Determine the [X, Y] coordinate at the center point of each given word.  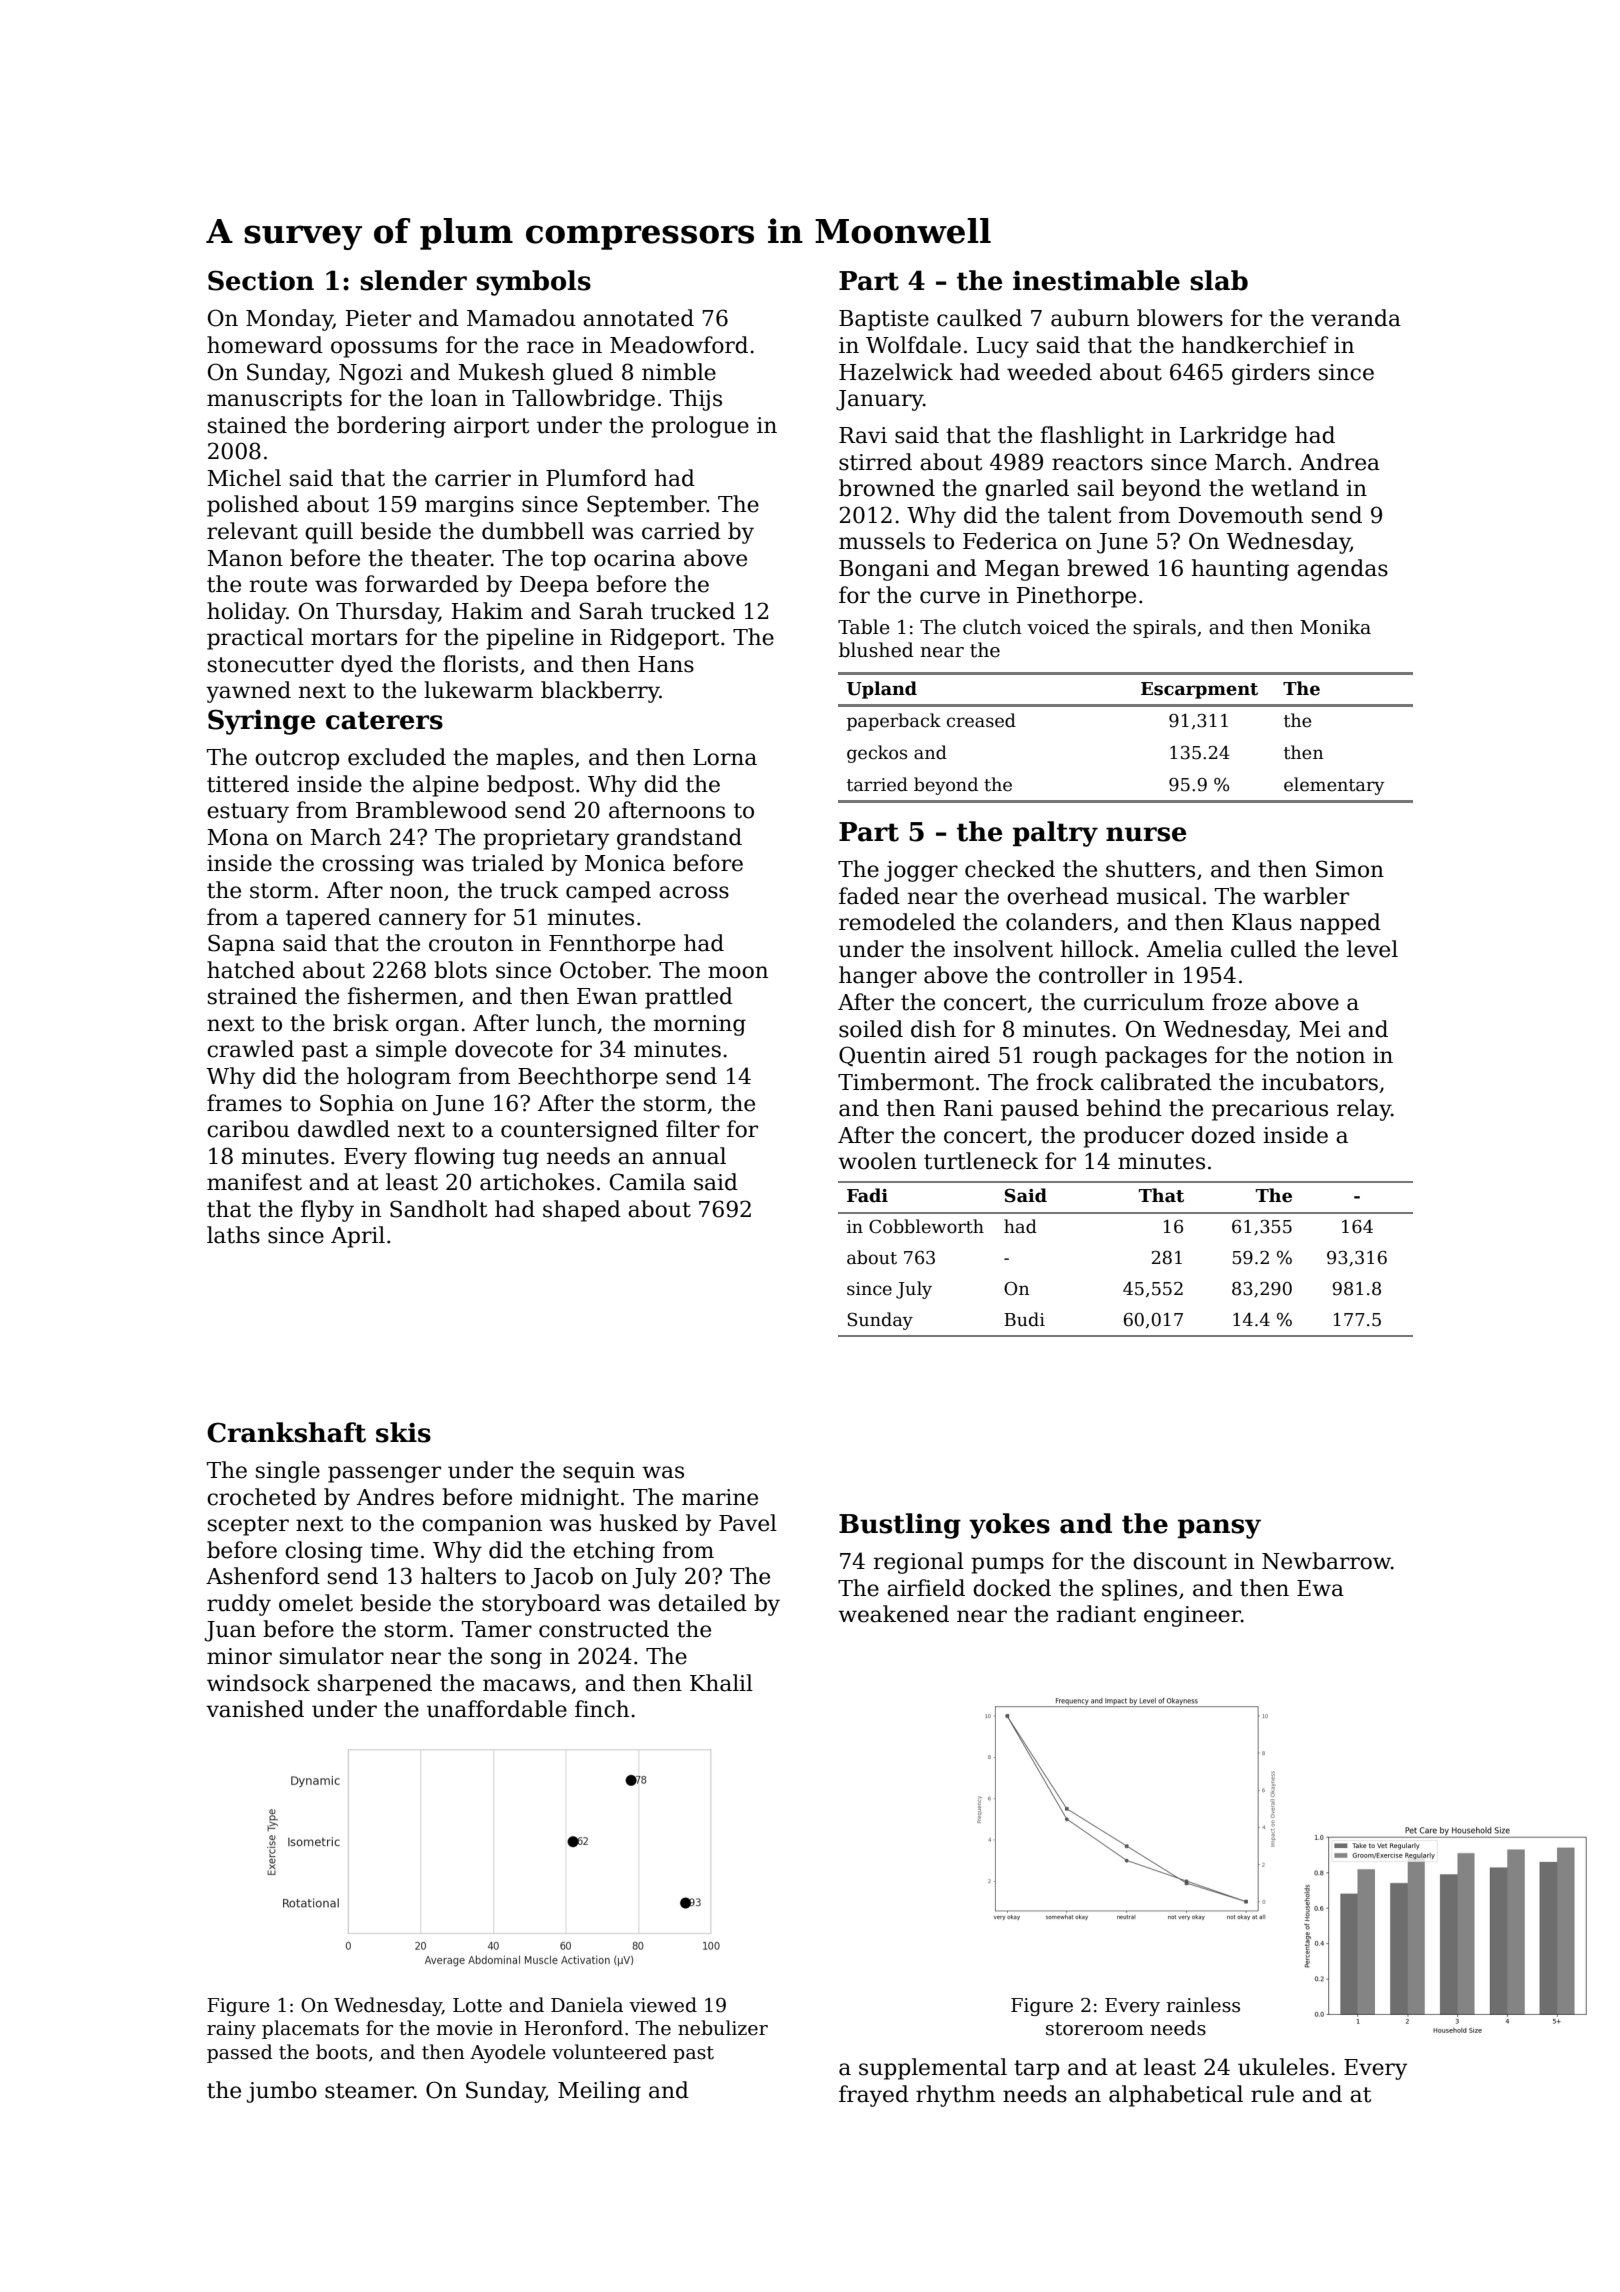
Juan [230, 1631]
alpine [446, 786]
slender [413, 280]
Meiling [599, 2092]
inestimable [1096, 280]
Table [864, 627]
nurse [1146, 834]
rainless [1203, 2005]
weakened [893, 1614]
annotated [638, 318]
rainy [231, 2030]
